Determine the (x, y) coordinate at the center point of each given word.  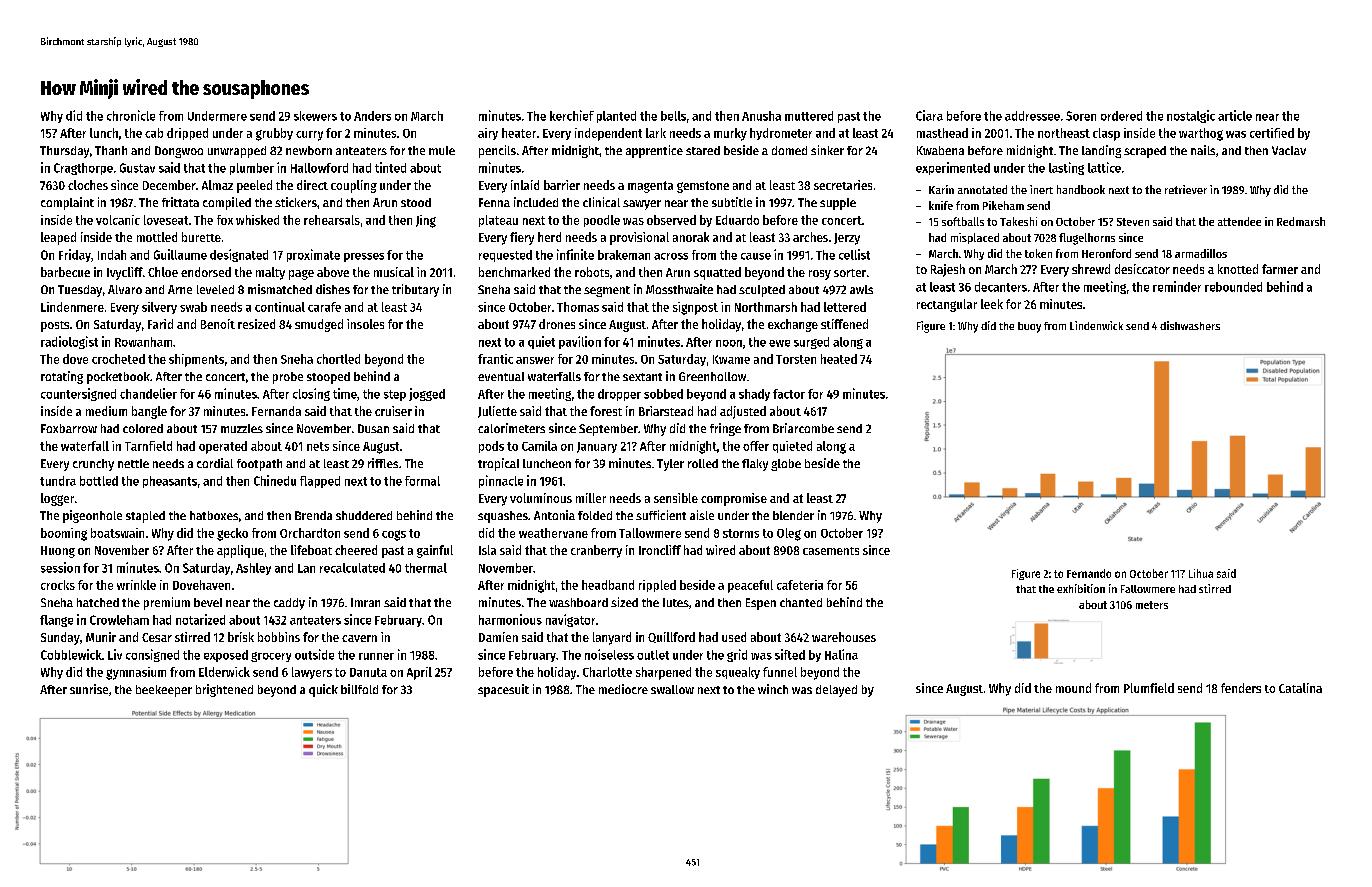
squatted (717, 273)
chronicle (131, 115)
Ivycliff (125, 273)
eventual (501, 376)
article (1235, 115)
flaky (755, 465)
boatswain (117, 533)
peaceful (750, 586)
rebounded (1233, 287)
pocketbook (118, 378)
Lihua (1201, 573)
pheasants (170, 482)
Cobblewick (71, 654)
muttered (809, 116)
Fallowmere (1148, 589)
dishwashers (1190, 325)
